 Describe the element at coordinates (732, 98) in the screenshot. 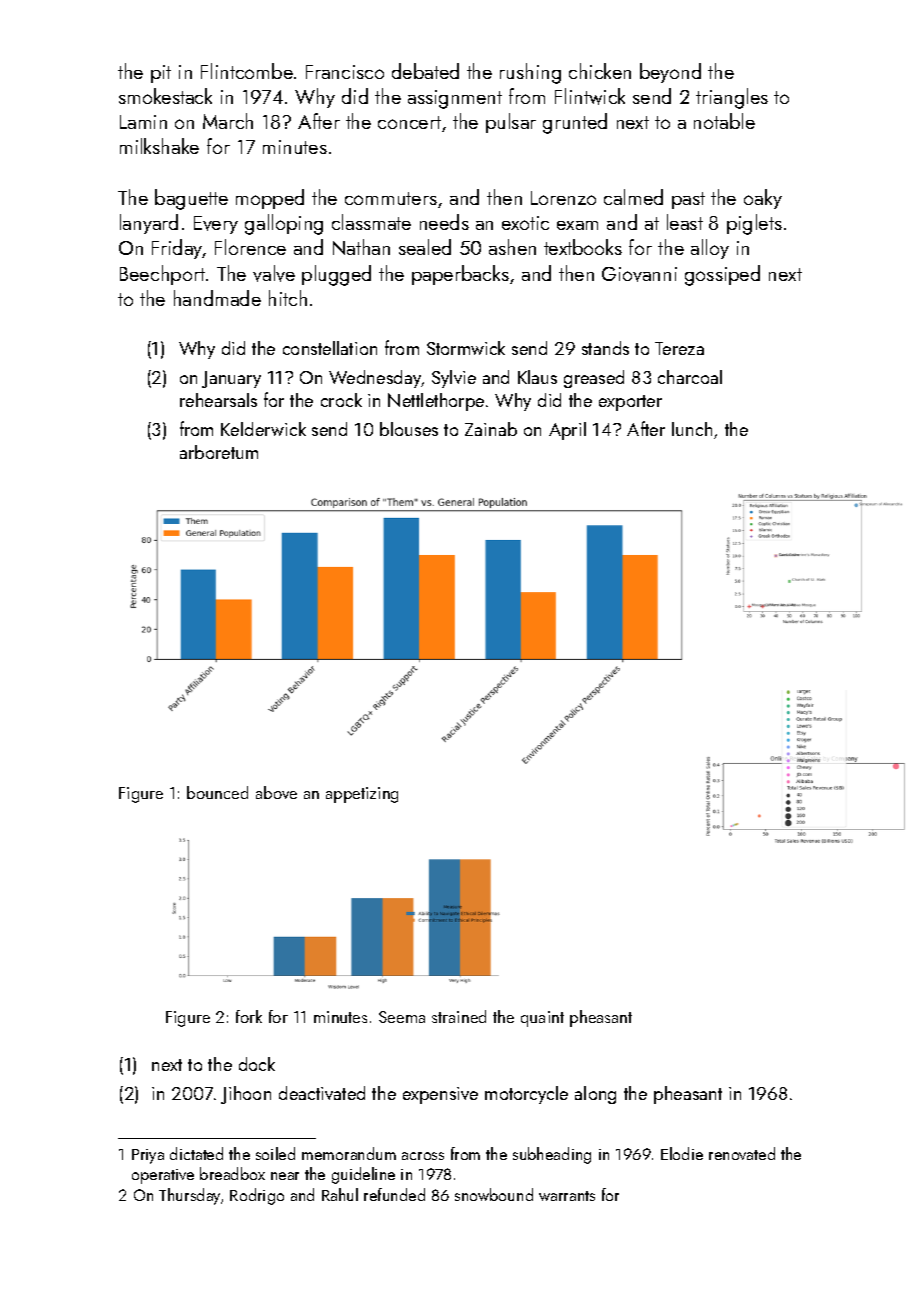

I see `triangles` at that location.
